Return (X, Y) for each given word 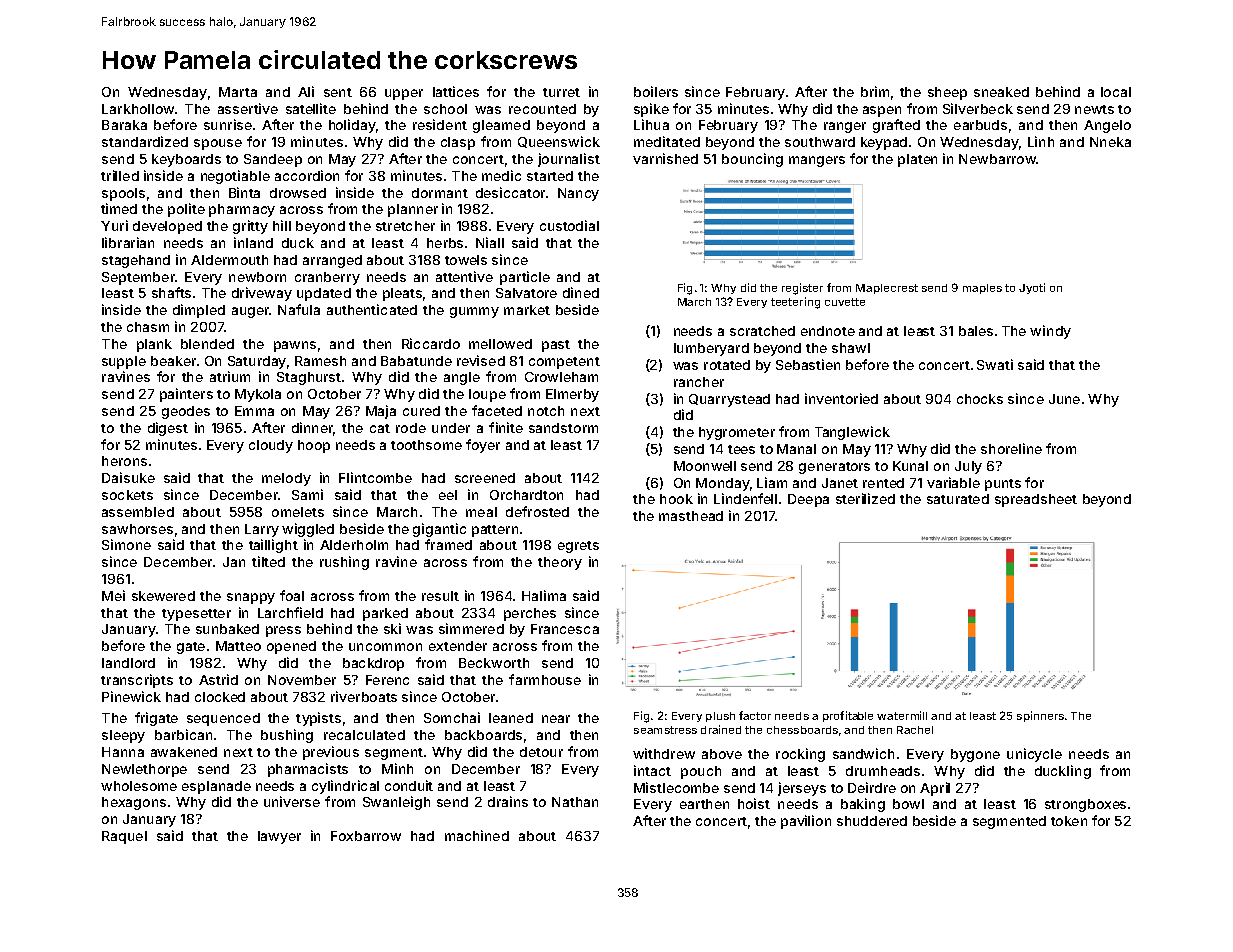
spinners (1040, 716)
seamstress (665, 730)
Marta (238, 92)
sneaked (1001, 92)
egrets (578, 547)
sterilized (865, 498)
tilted (268, 561)
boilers (656, 91)
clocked (220, 697)
